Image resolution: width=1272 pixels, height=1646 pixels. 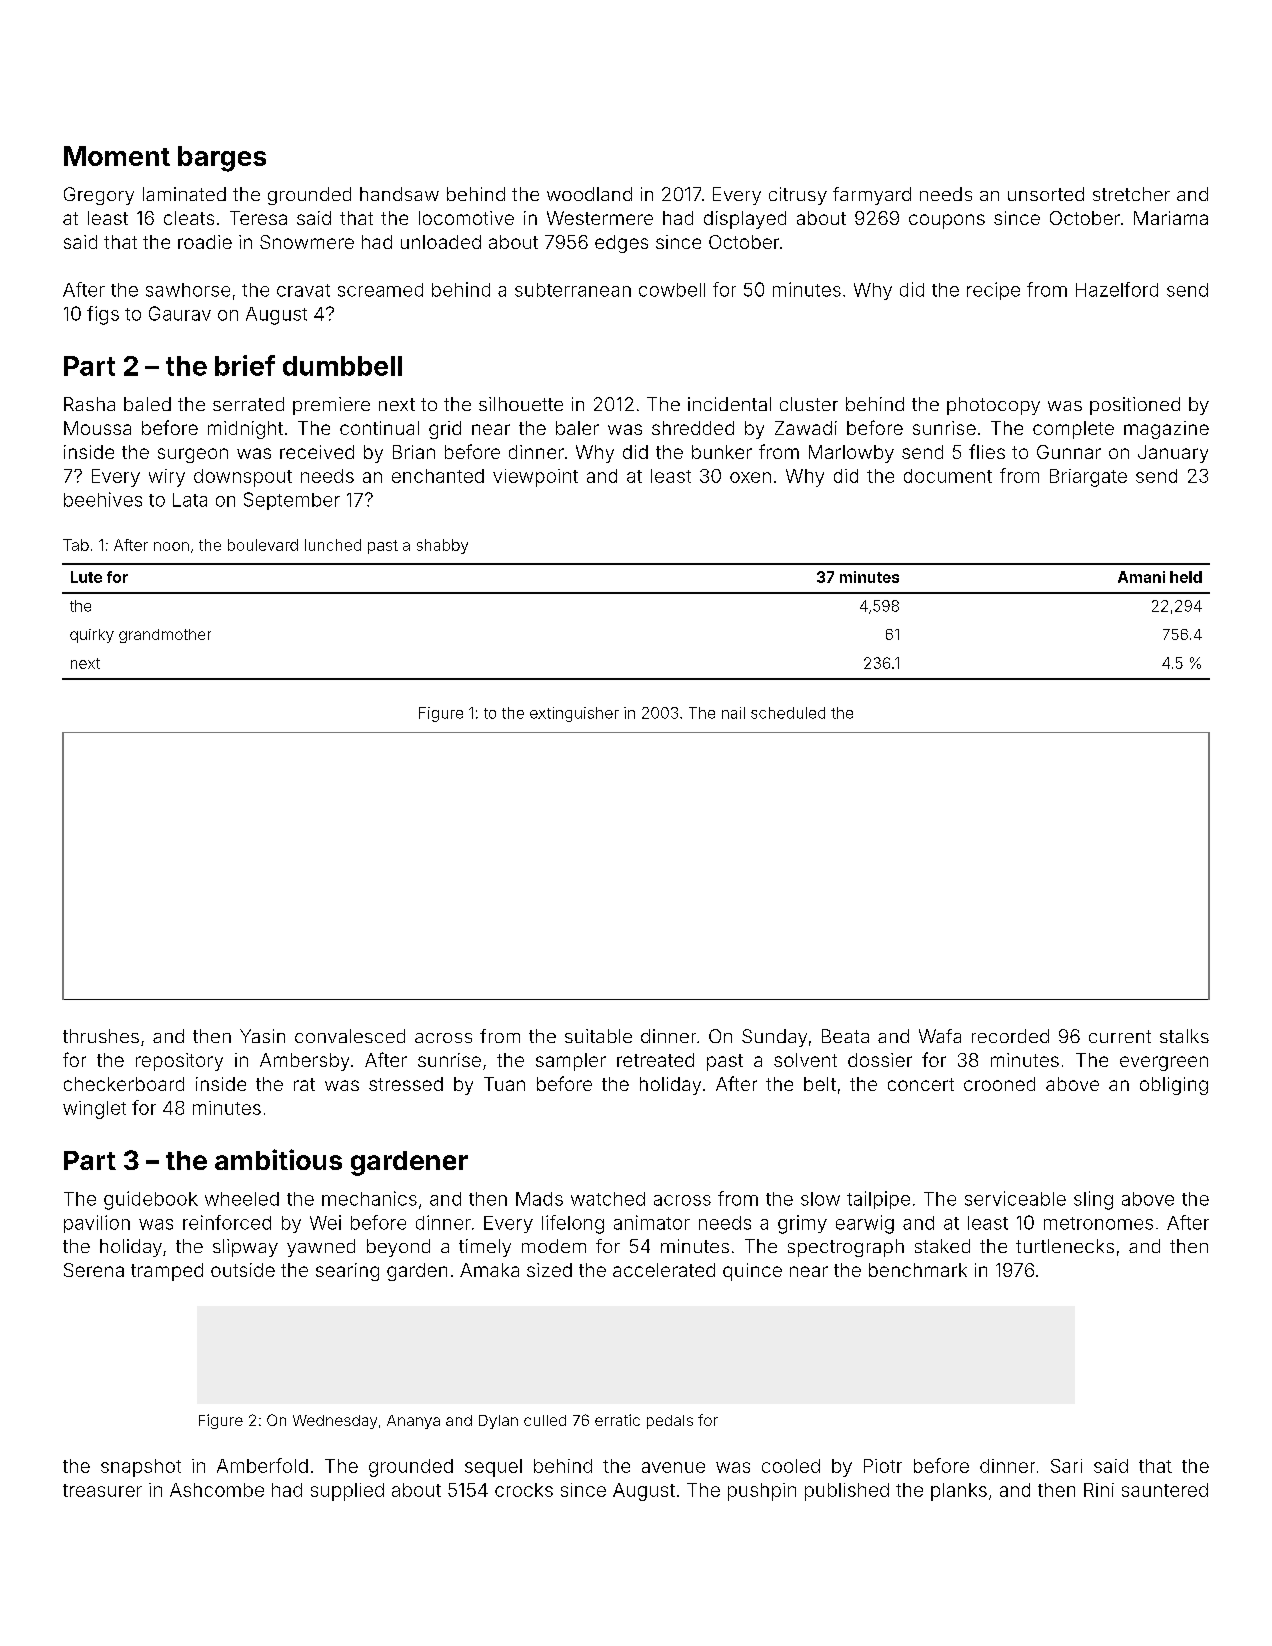 What do you see at coordinates (598, 1036) in the document?
I see `suitable` at bounding box center [598, 1036].
